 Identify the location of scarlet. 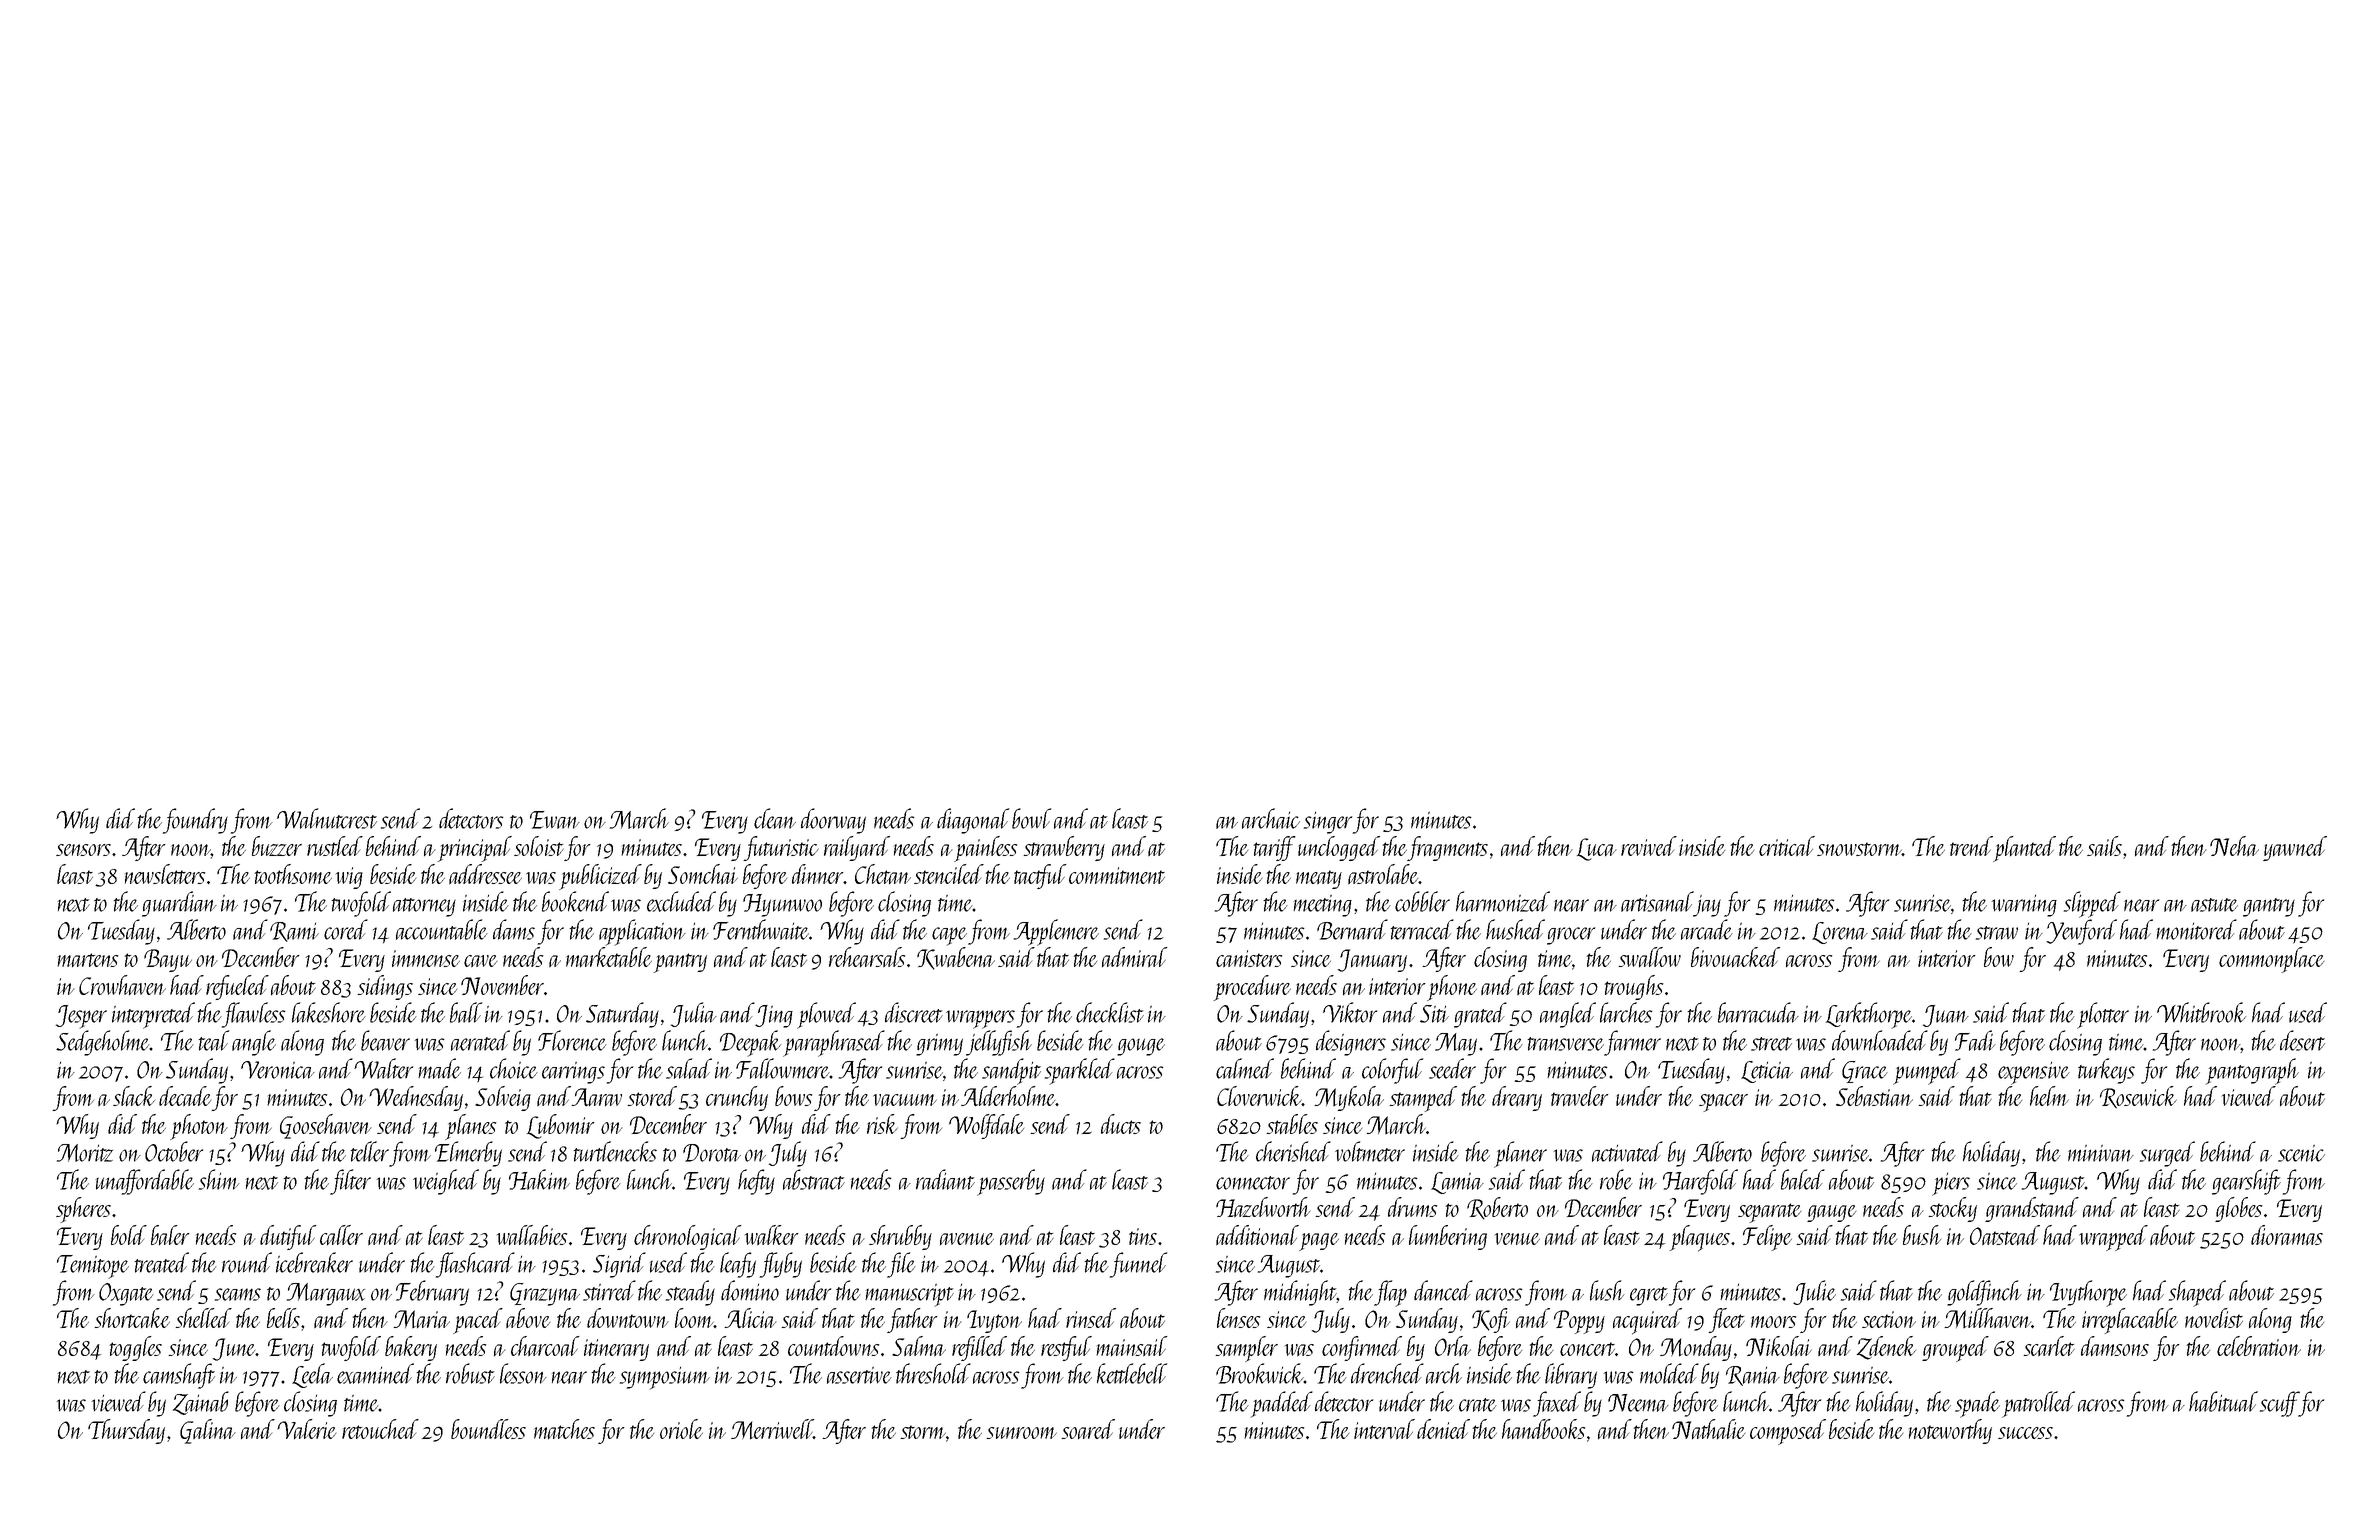
(2049, 1346).
